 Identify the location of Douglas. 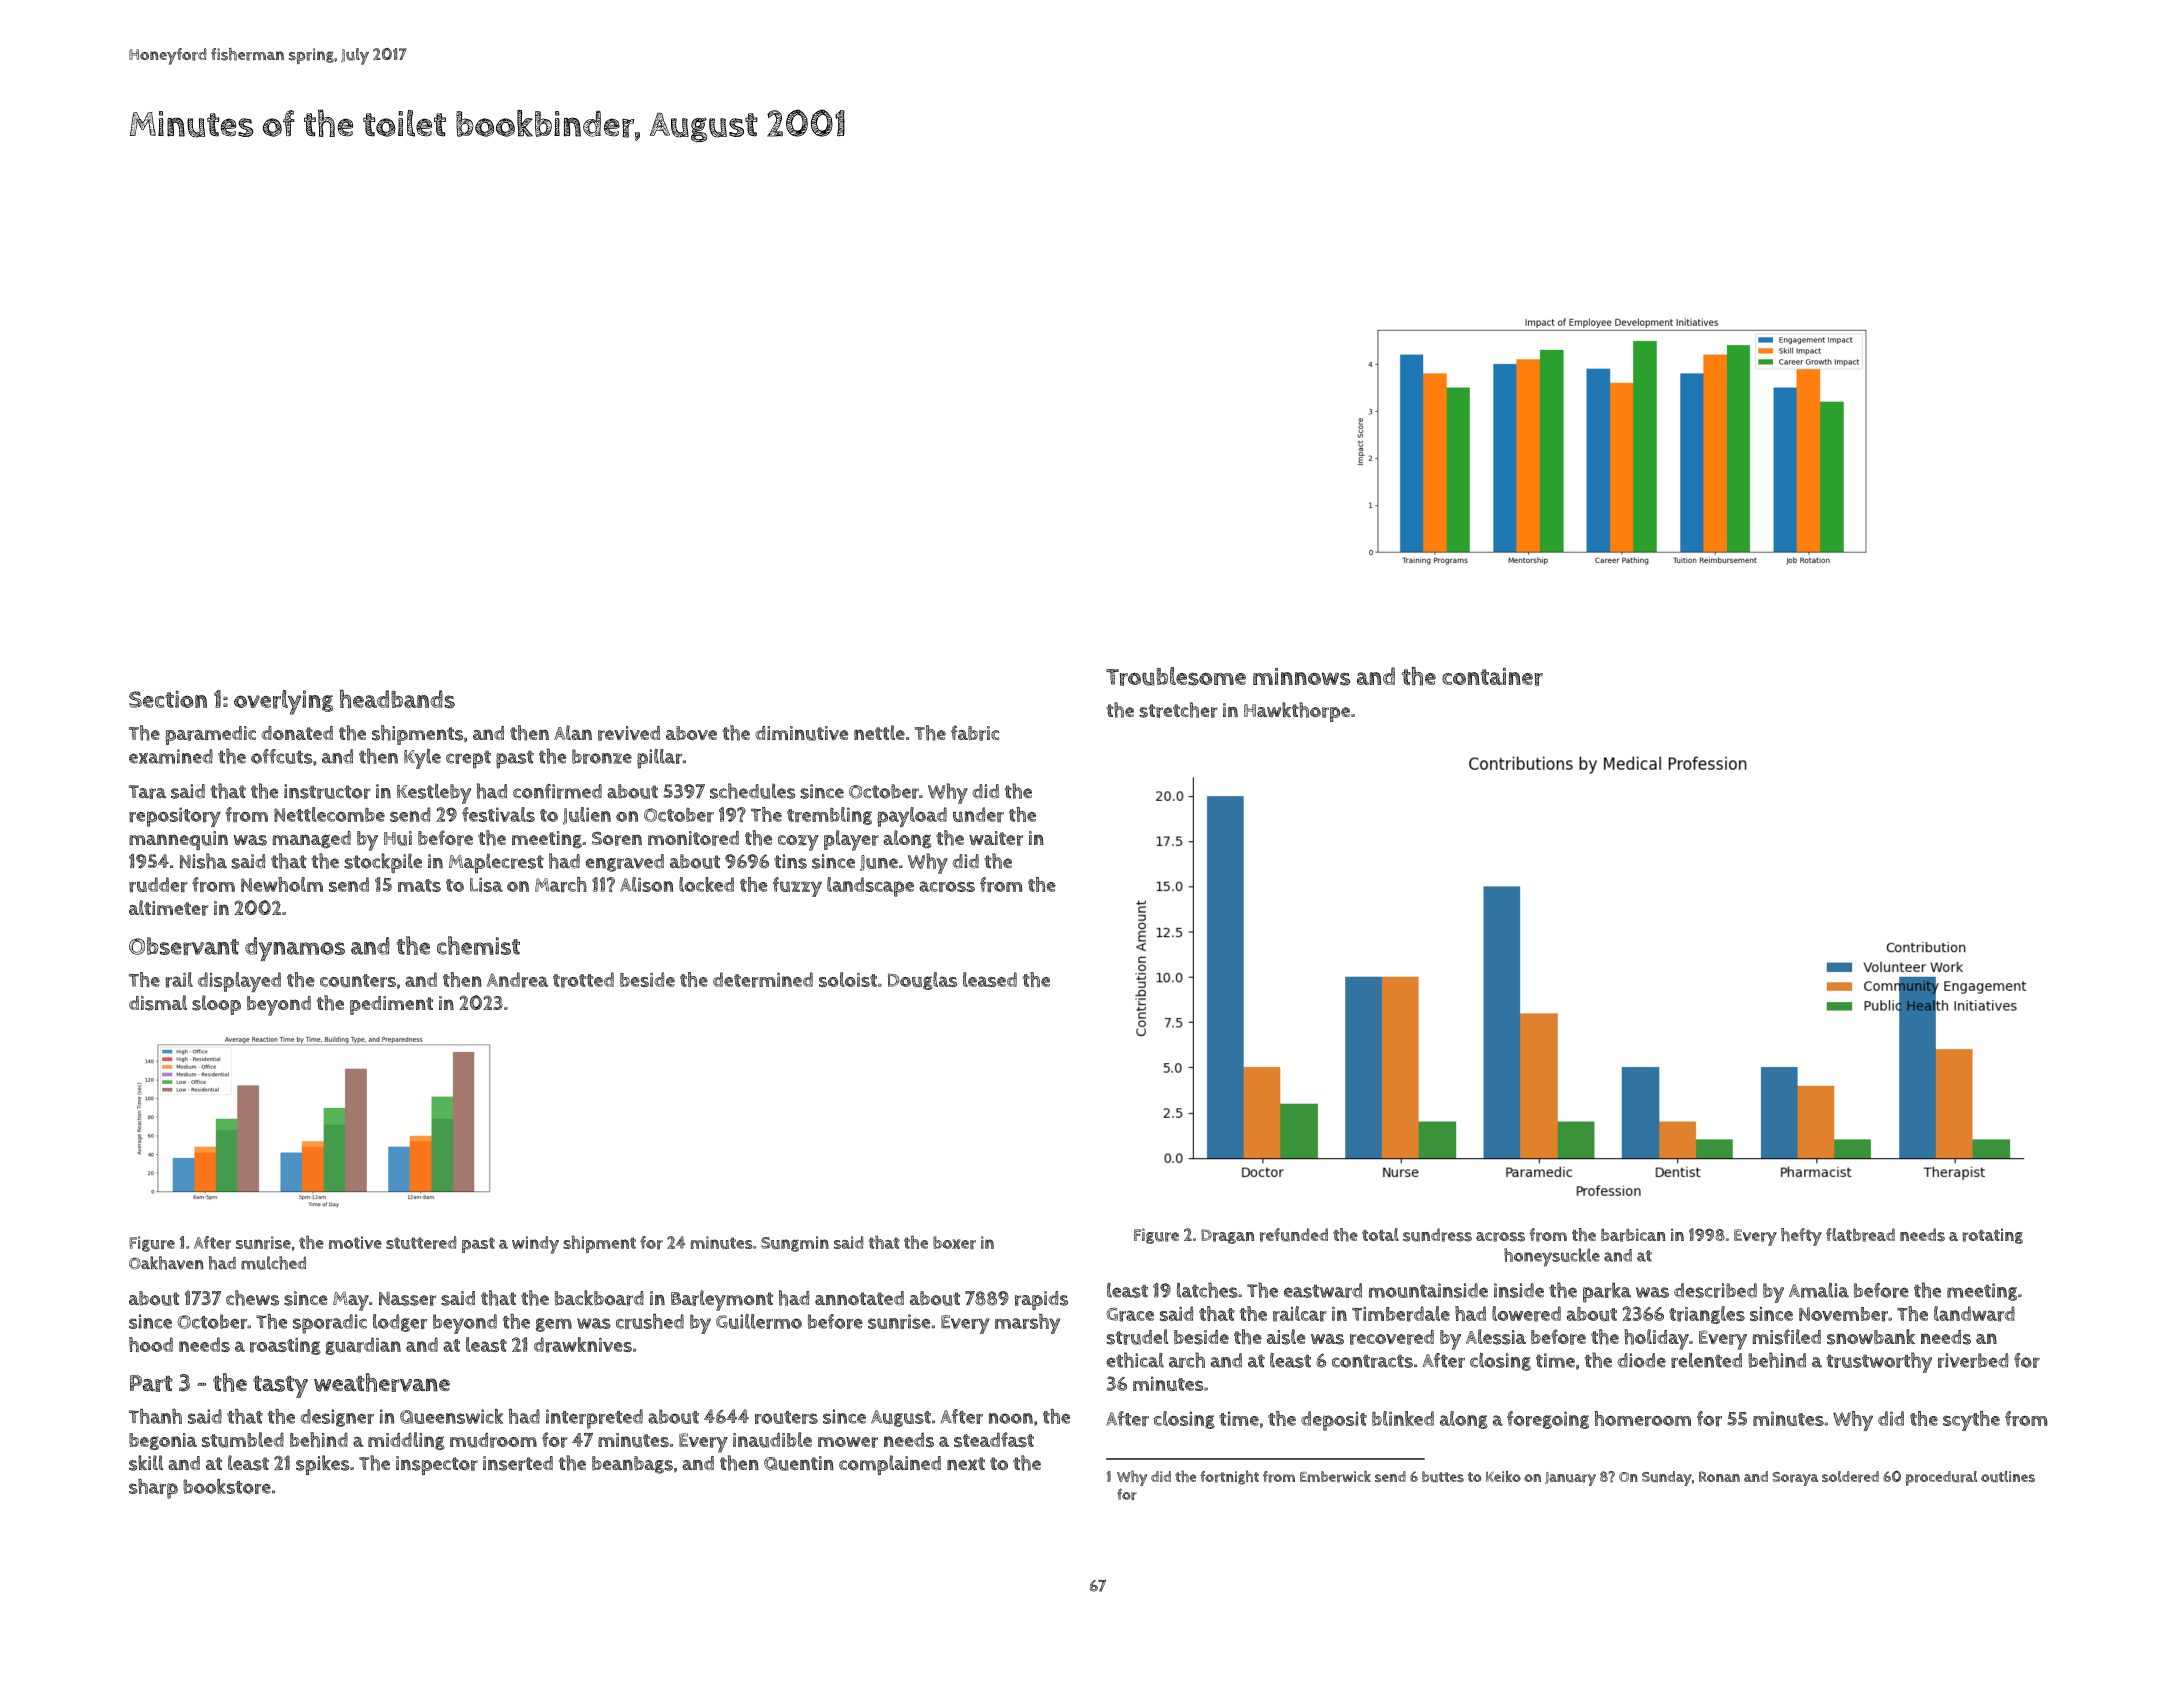
(922, 981).
